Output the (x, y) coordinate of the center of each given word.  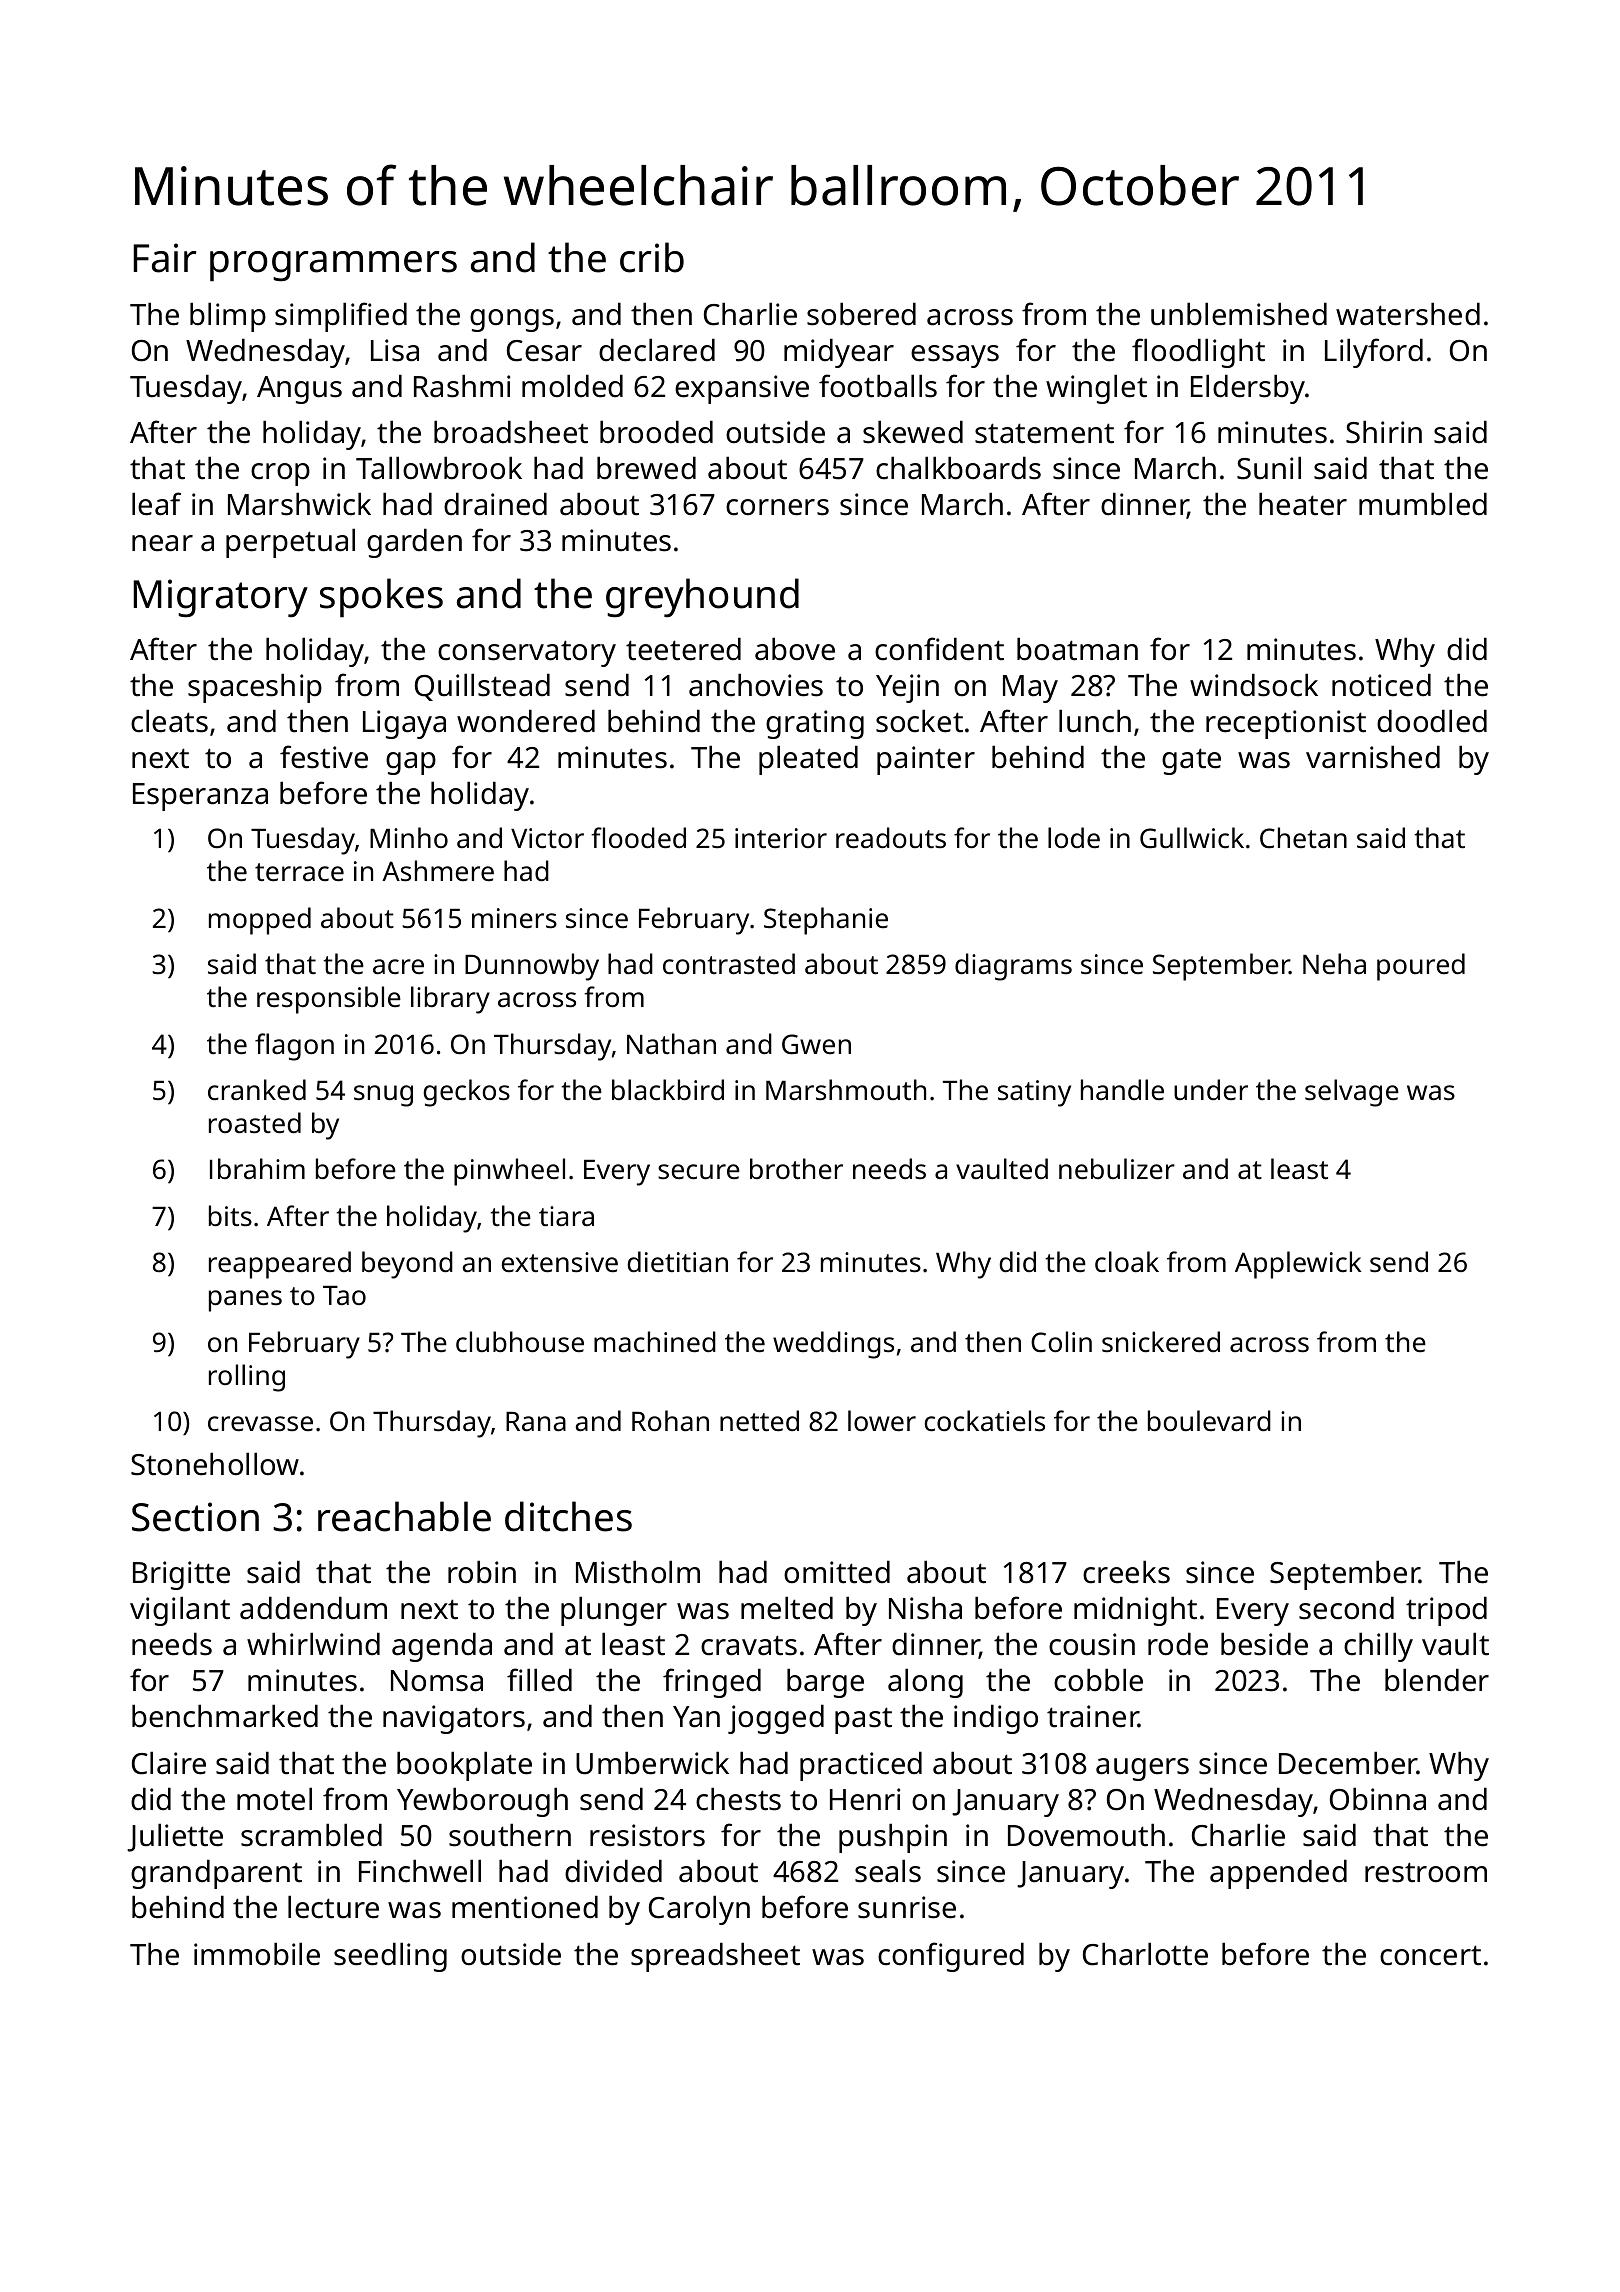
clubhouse (520, 1341)
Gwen (816, 1044)
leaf (156, 504)
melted (787, 1608)
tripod (1446, 1611)
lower (882, 1421)
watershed (1408, 314)
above (795, 649)
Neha (1334, 963)
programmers (333, 266)
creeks (1126, 1572)
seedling (390, 1957)
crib (652, 257)
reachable (404, 1516)
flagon (294, 1047)
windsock (1254, 685)
